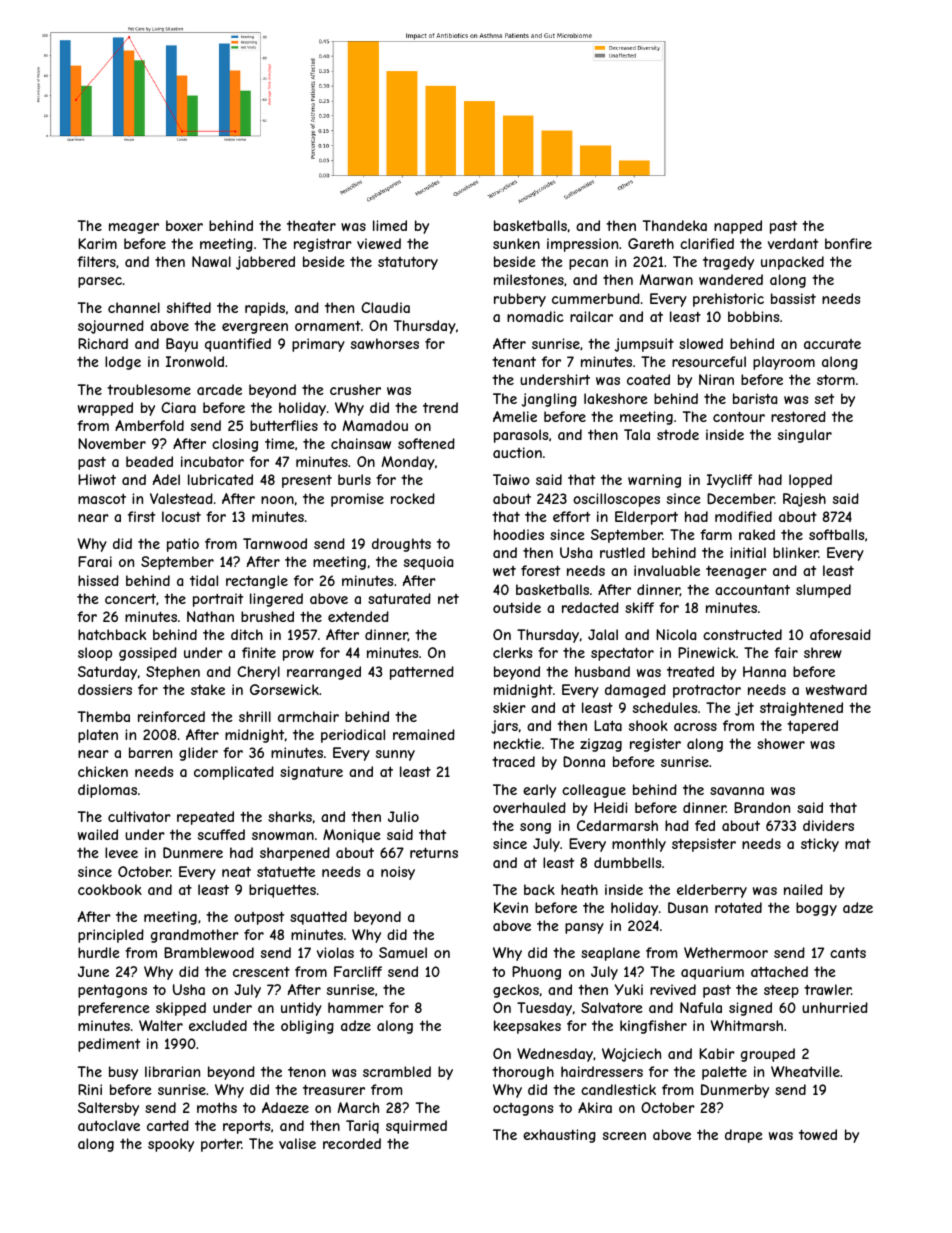 The height and width of the screenshot is (1233, 952). Describe the element at coordinates (184, 225) in the screenshot. I see `boxer` at that location.
